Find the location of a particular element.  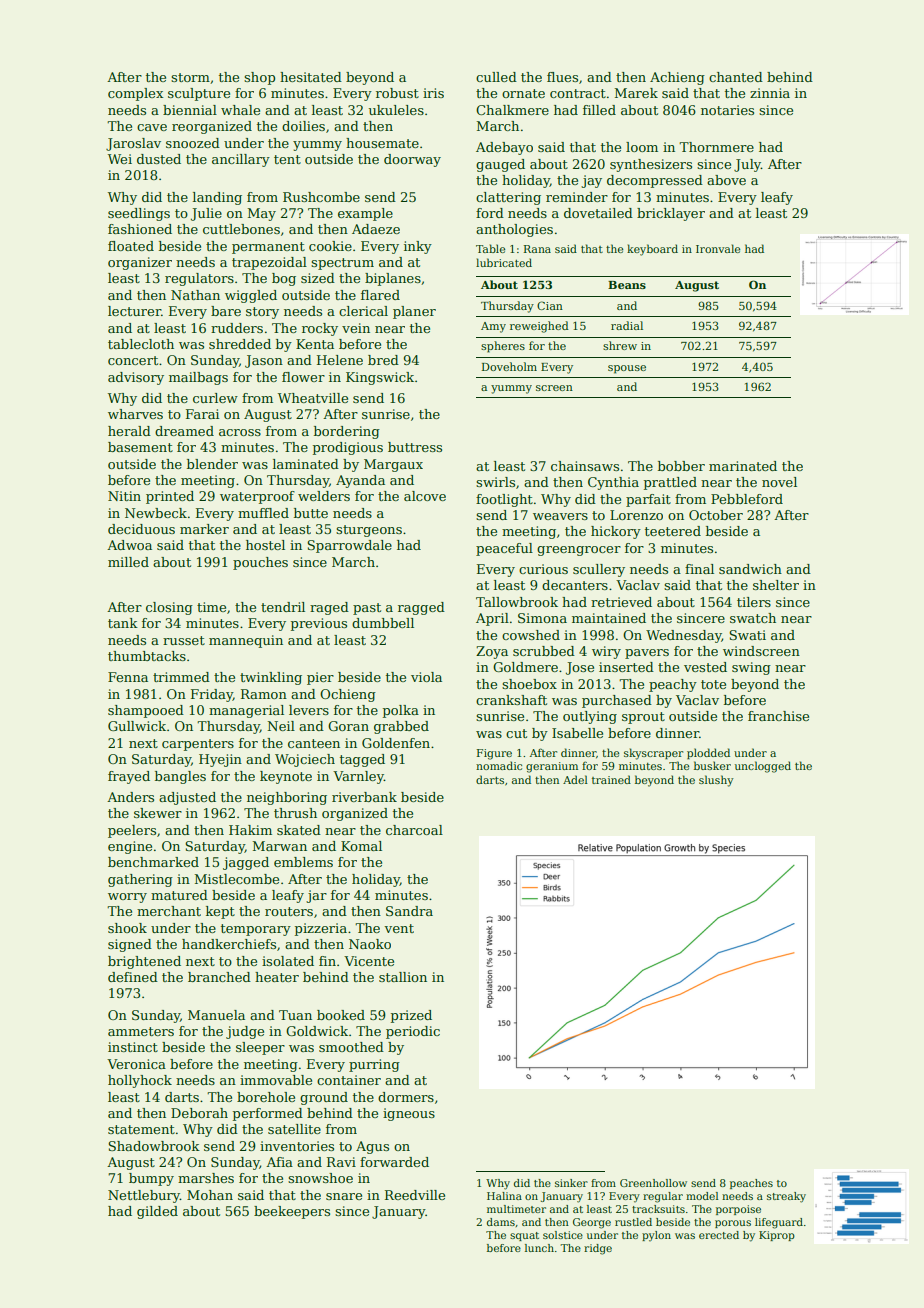

iris is located at coordinates (433, 93).
